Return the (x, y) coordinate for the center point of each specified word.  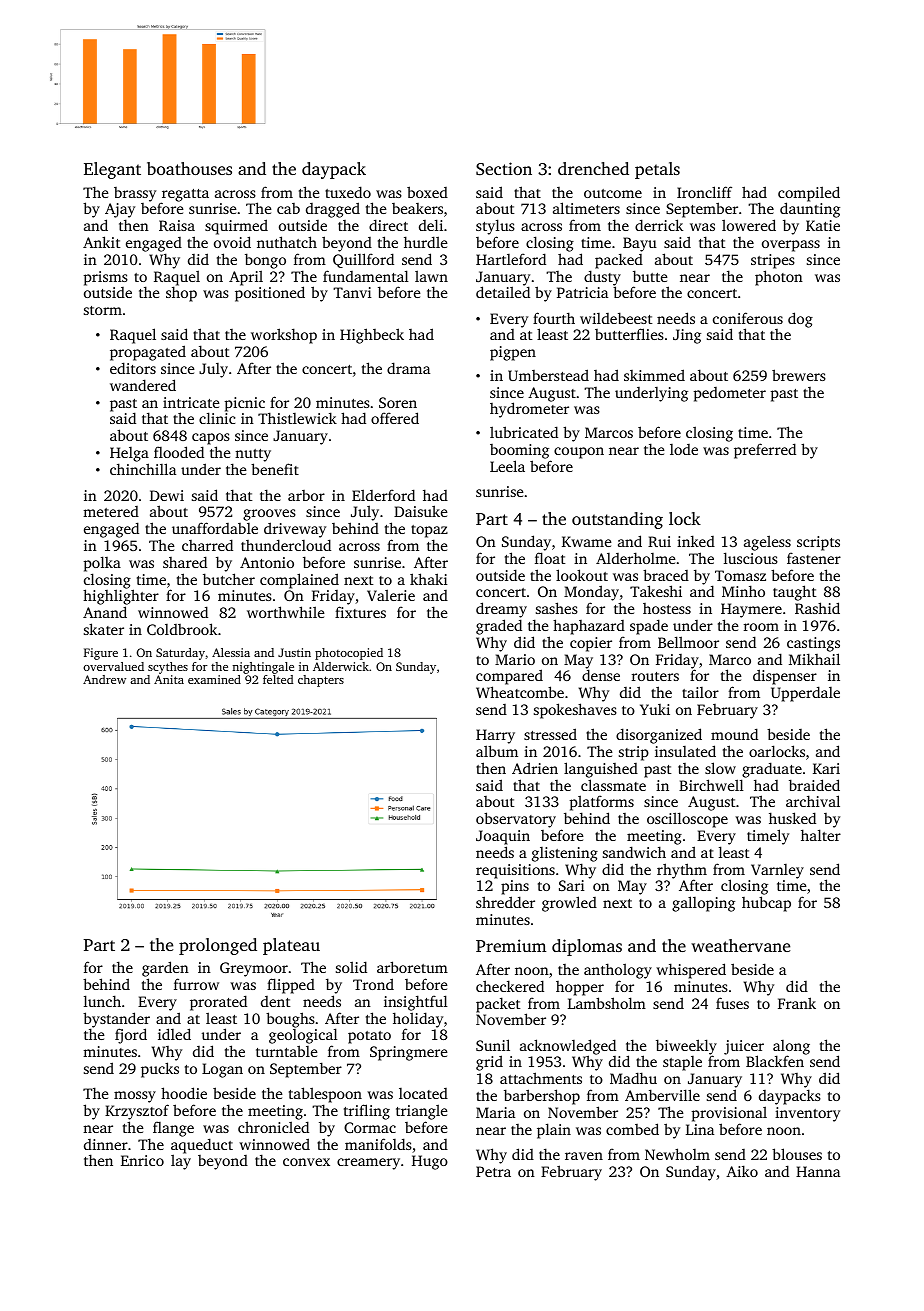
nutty (253, 455)
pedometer (730, 394)
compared (509, 677)
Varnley (777, 871)
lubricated (524, 432)
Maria (495, 1112)
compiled (809, 194)
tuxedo (348, 192)
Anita (169, 679)
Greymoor (254, 969)
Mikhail (814, 659)
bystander (116, 1020)
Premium (511, 945)
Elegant (112, 170)
